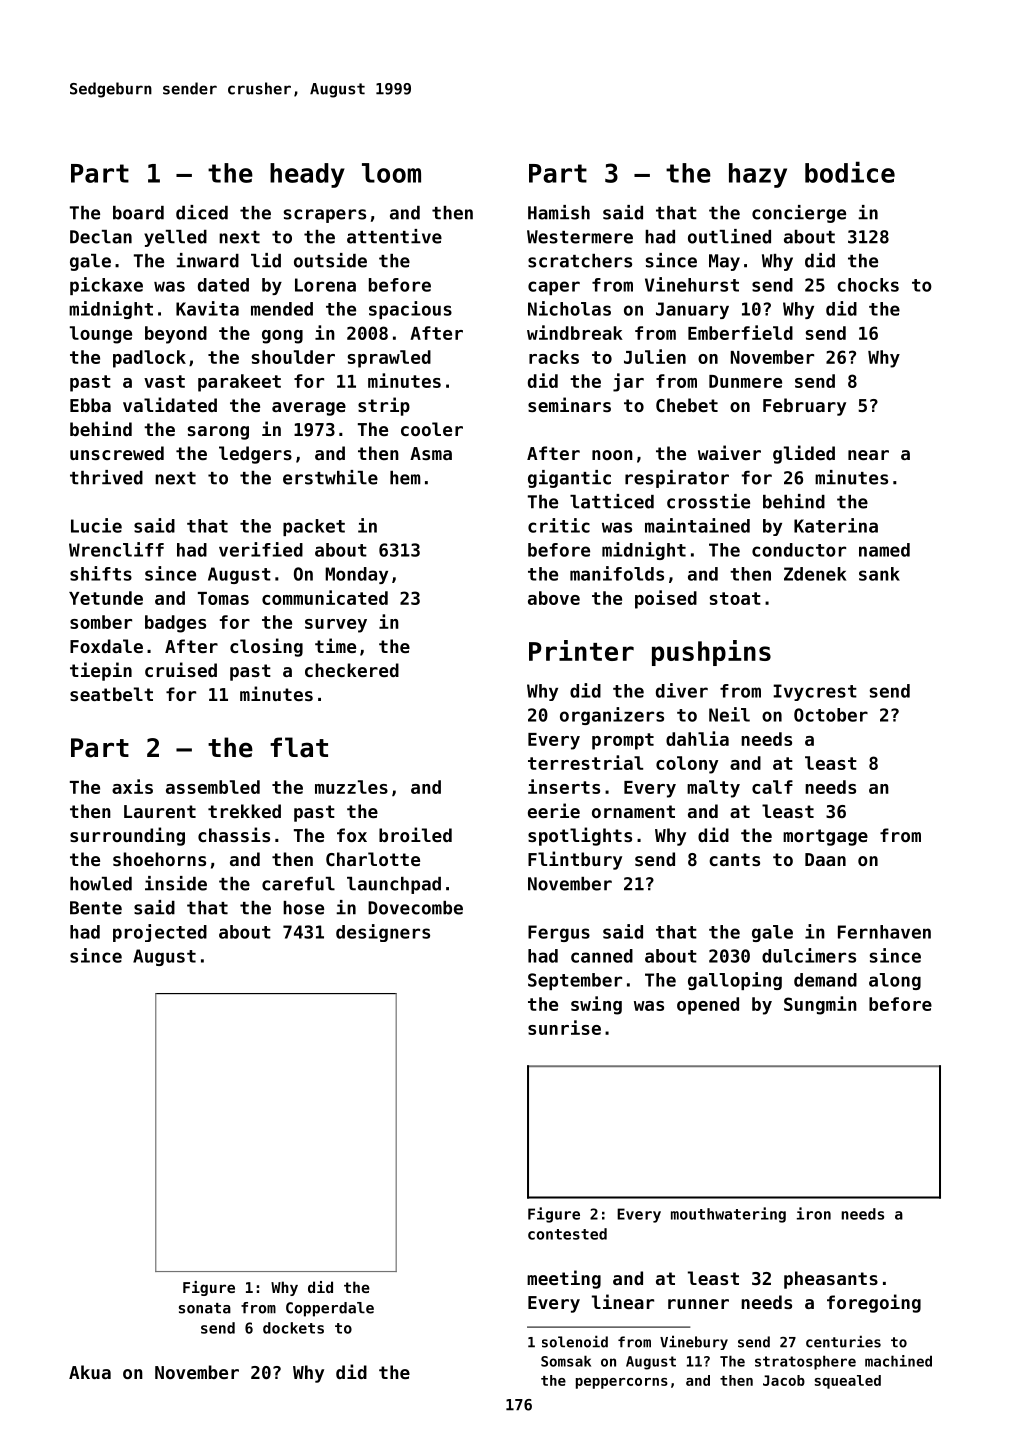 This screenshot has width=1010, height=1435. What do you see at coordinates (415, 834) in the screenshot?
I see `broiled` at bounding box center [415, 834].
